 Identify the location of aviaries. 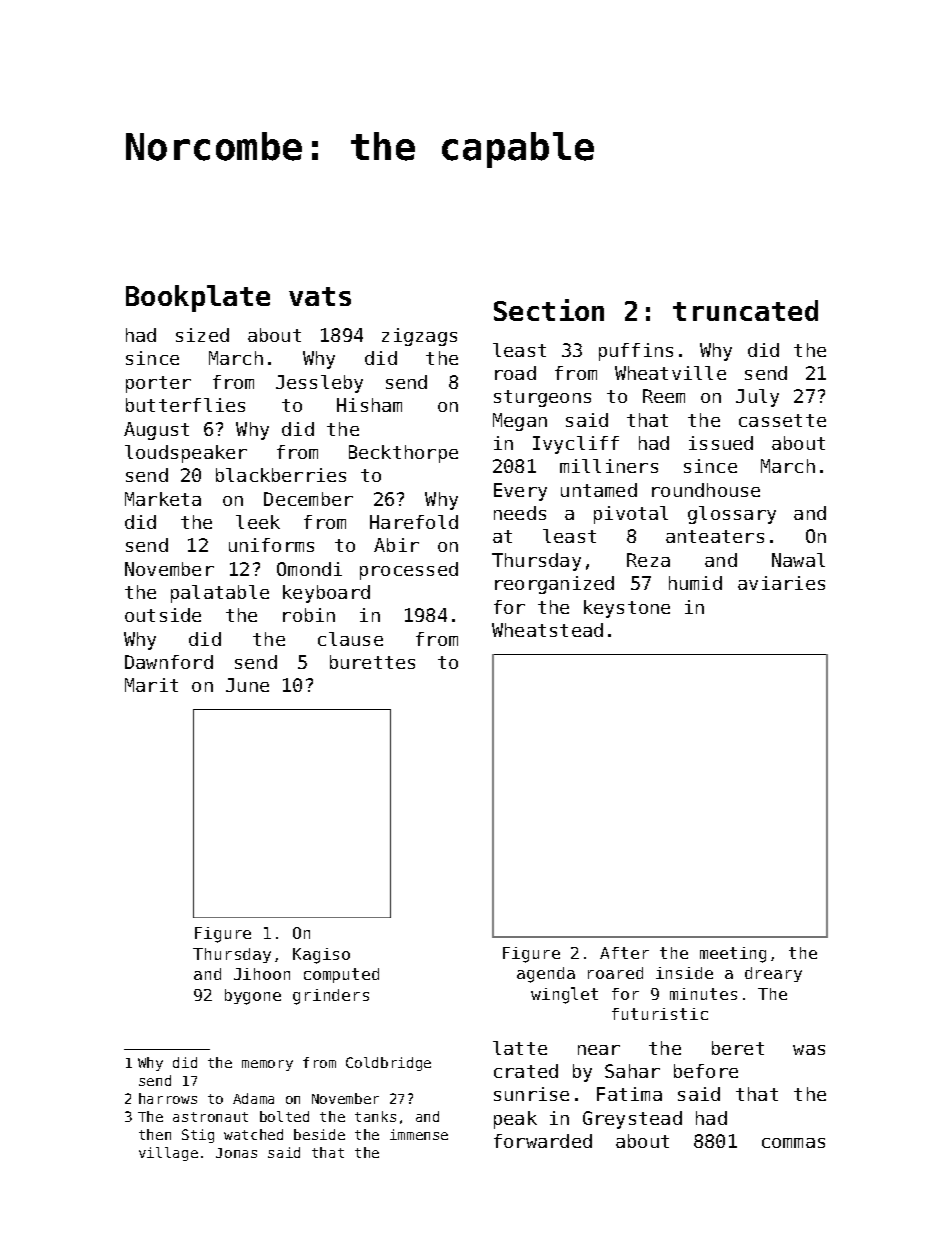
(781, 583).
